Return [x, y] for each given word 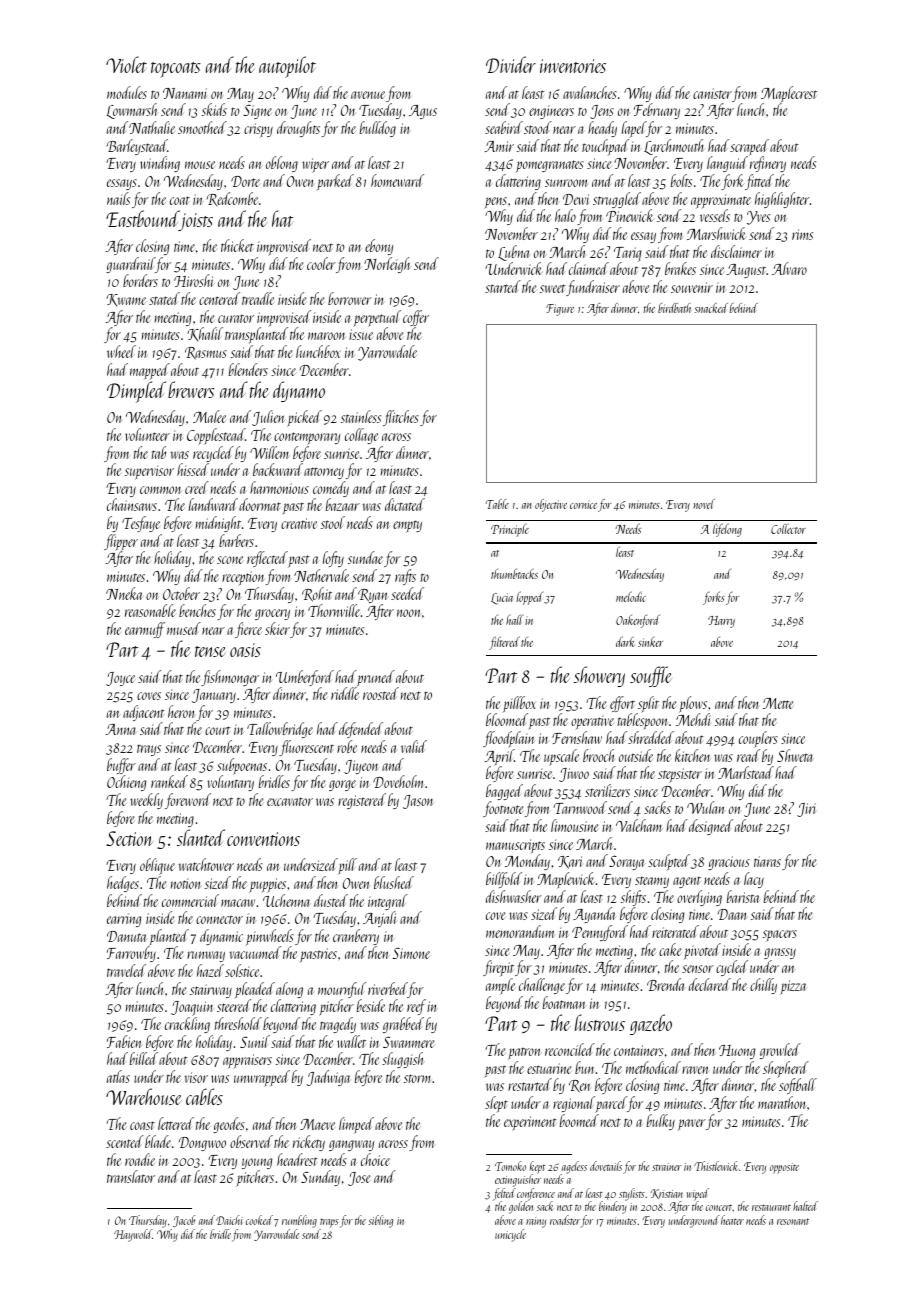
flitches [401, 418]
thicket [237, 245]
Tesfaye [141, 524]
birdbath [674, 308]
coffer [416, 318]
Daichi [229, 1220]
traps [329, 1223]
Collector [788, 528]
